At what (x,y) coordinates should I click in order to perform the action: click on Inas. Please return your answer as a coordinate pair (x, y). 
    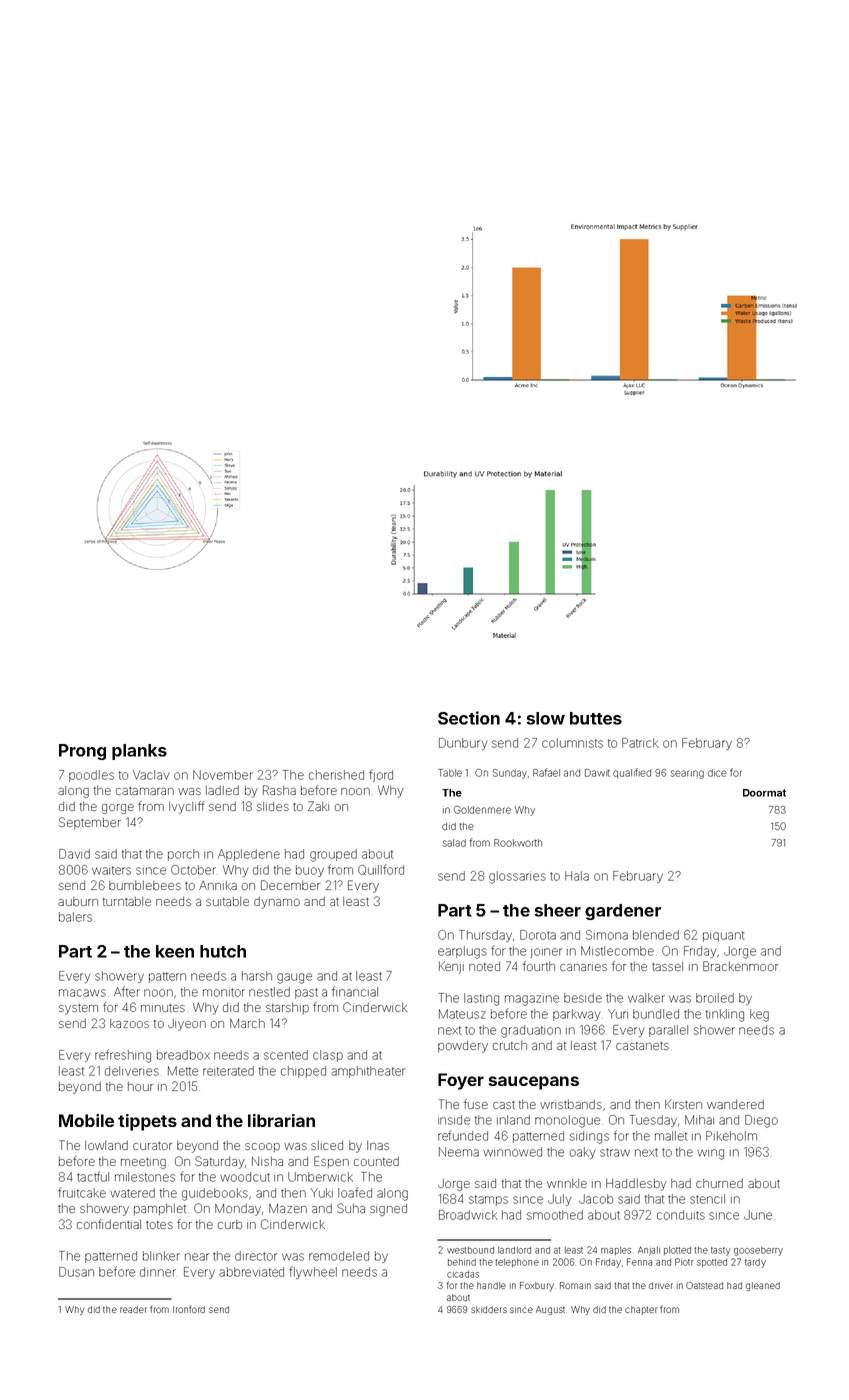
    Looking at the image, I should click on (378, 1145).
